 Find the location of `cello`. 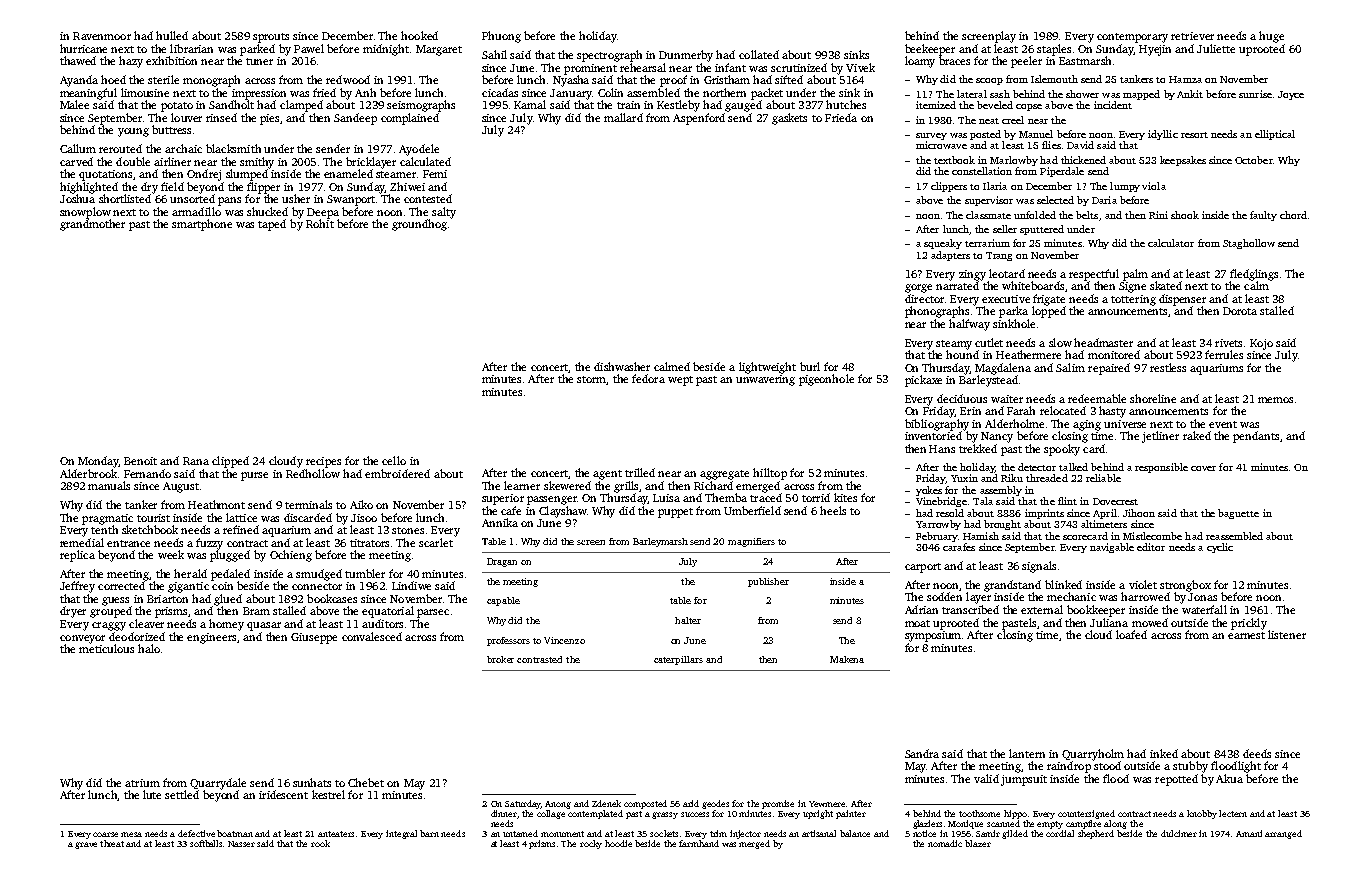

cello is located at coordinates (394, 460).
